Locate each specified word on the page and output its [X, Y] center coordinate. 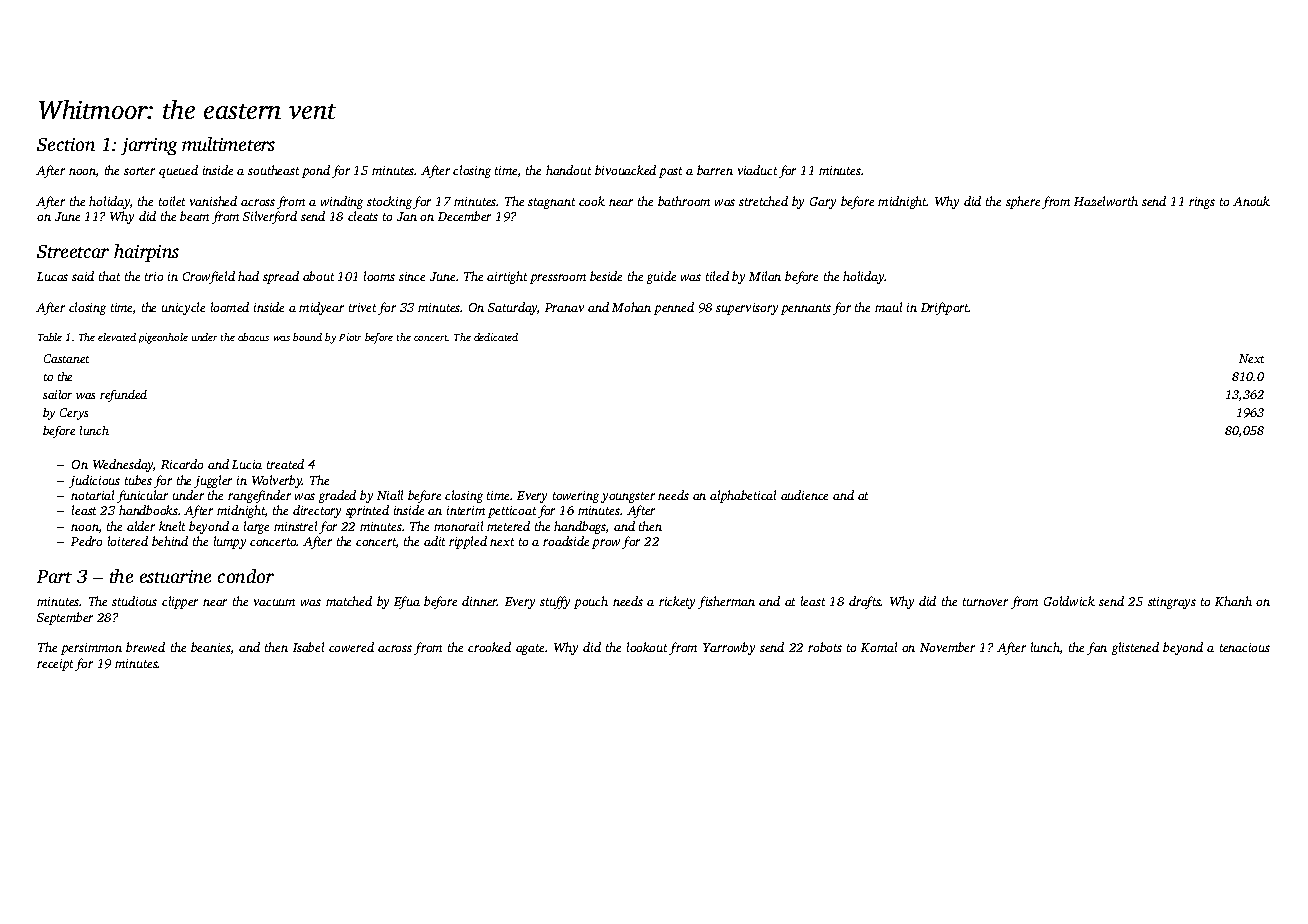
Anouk [1251, 201]
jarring [149, 146]
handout [568, 170]
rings [1202, 203]
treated [285, 464]
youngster [628, 497]
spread [281, 277]
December [464, 216]
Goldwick [1069, 601]
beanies [211, 647]
